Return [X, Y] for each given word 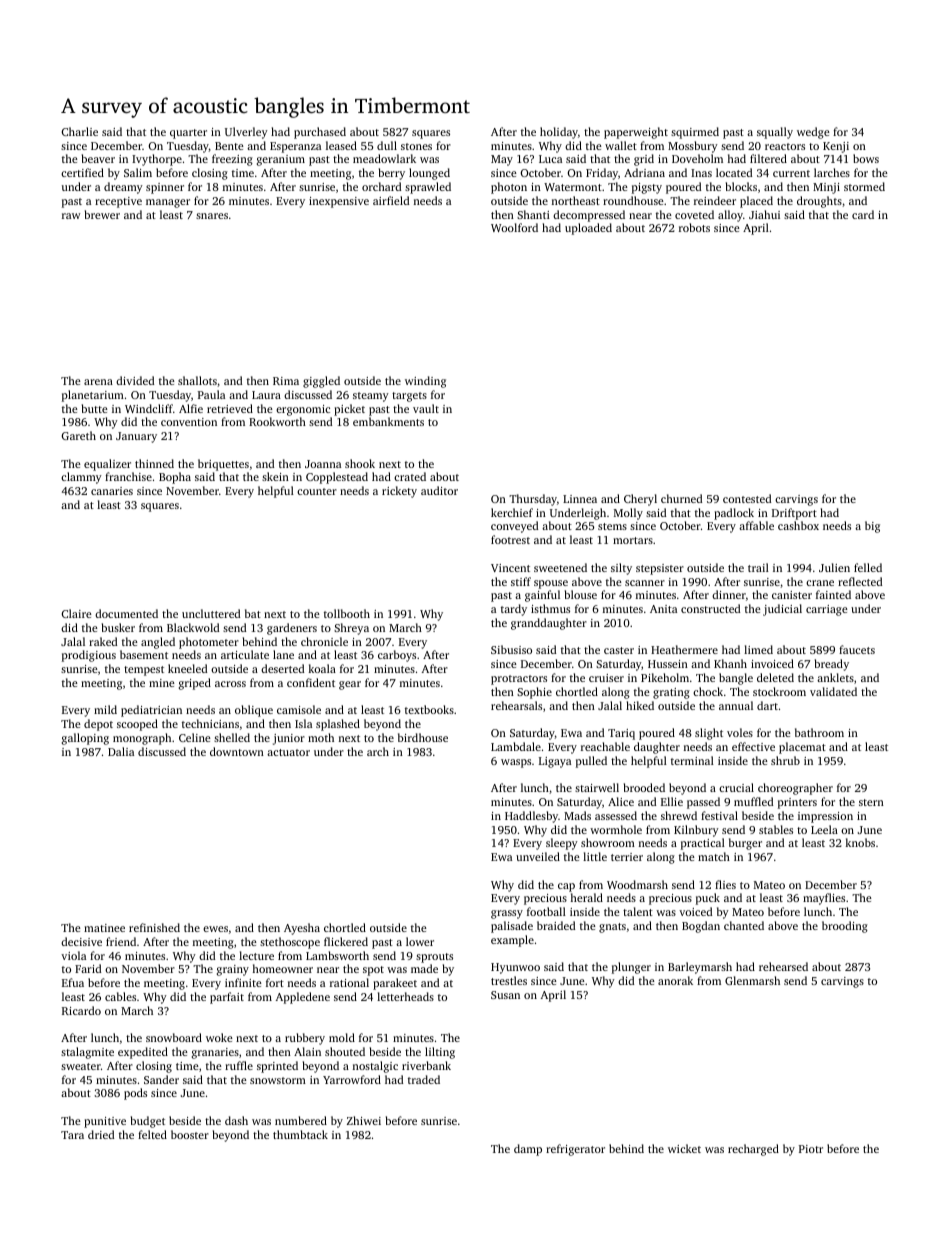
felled [868, 567]
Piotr [811, 1149]
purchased [320, 133]
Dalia [121, 751]
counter [317, 491]
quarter [188, 134]
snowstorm [278, 1080]
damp [528, 1150]
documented [126, 613]
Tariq [621, 734]
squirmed [695, 133]
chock [708, 691]
